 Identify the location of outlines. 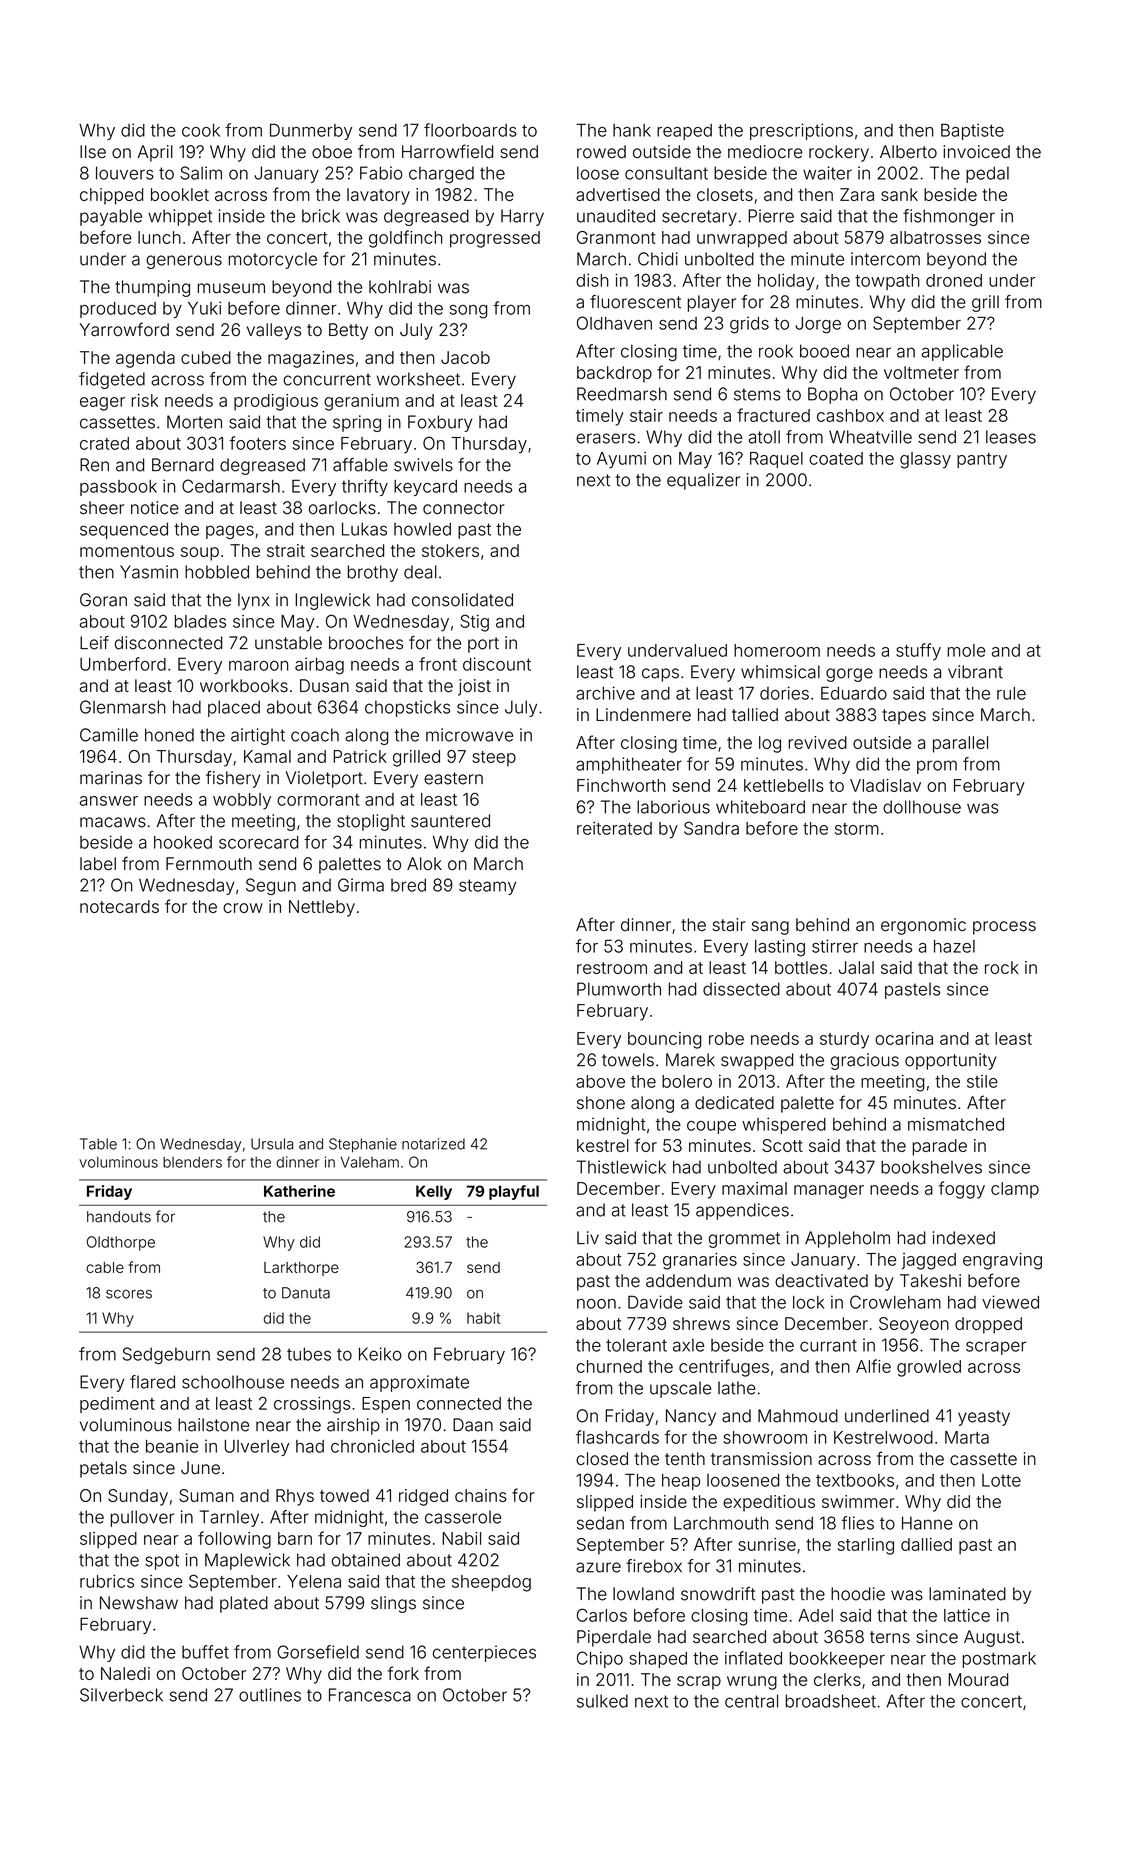
(270, 1695).
